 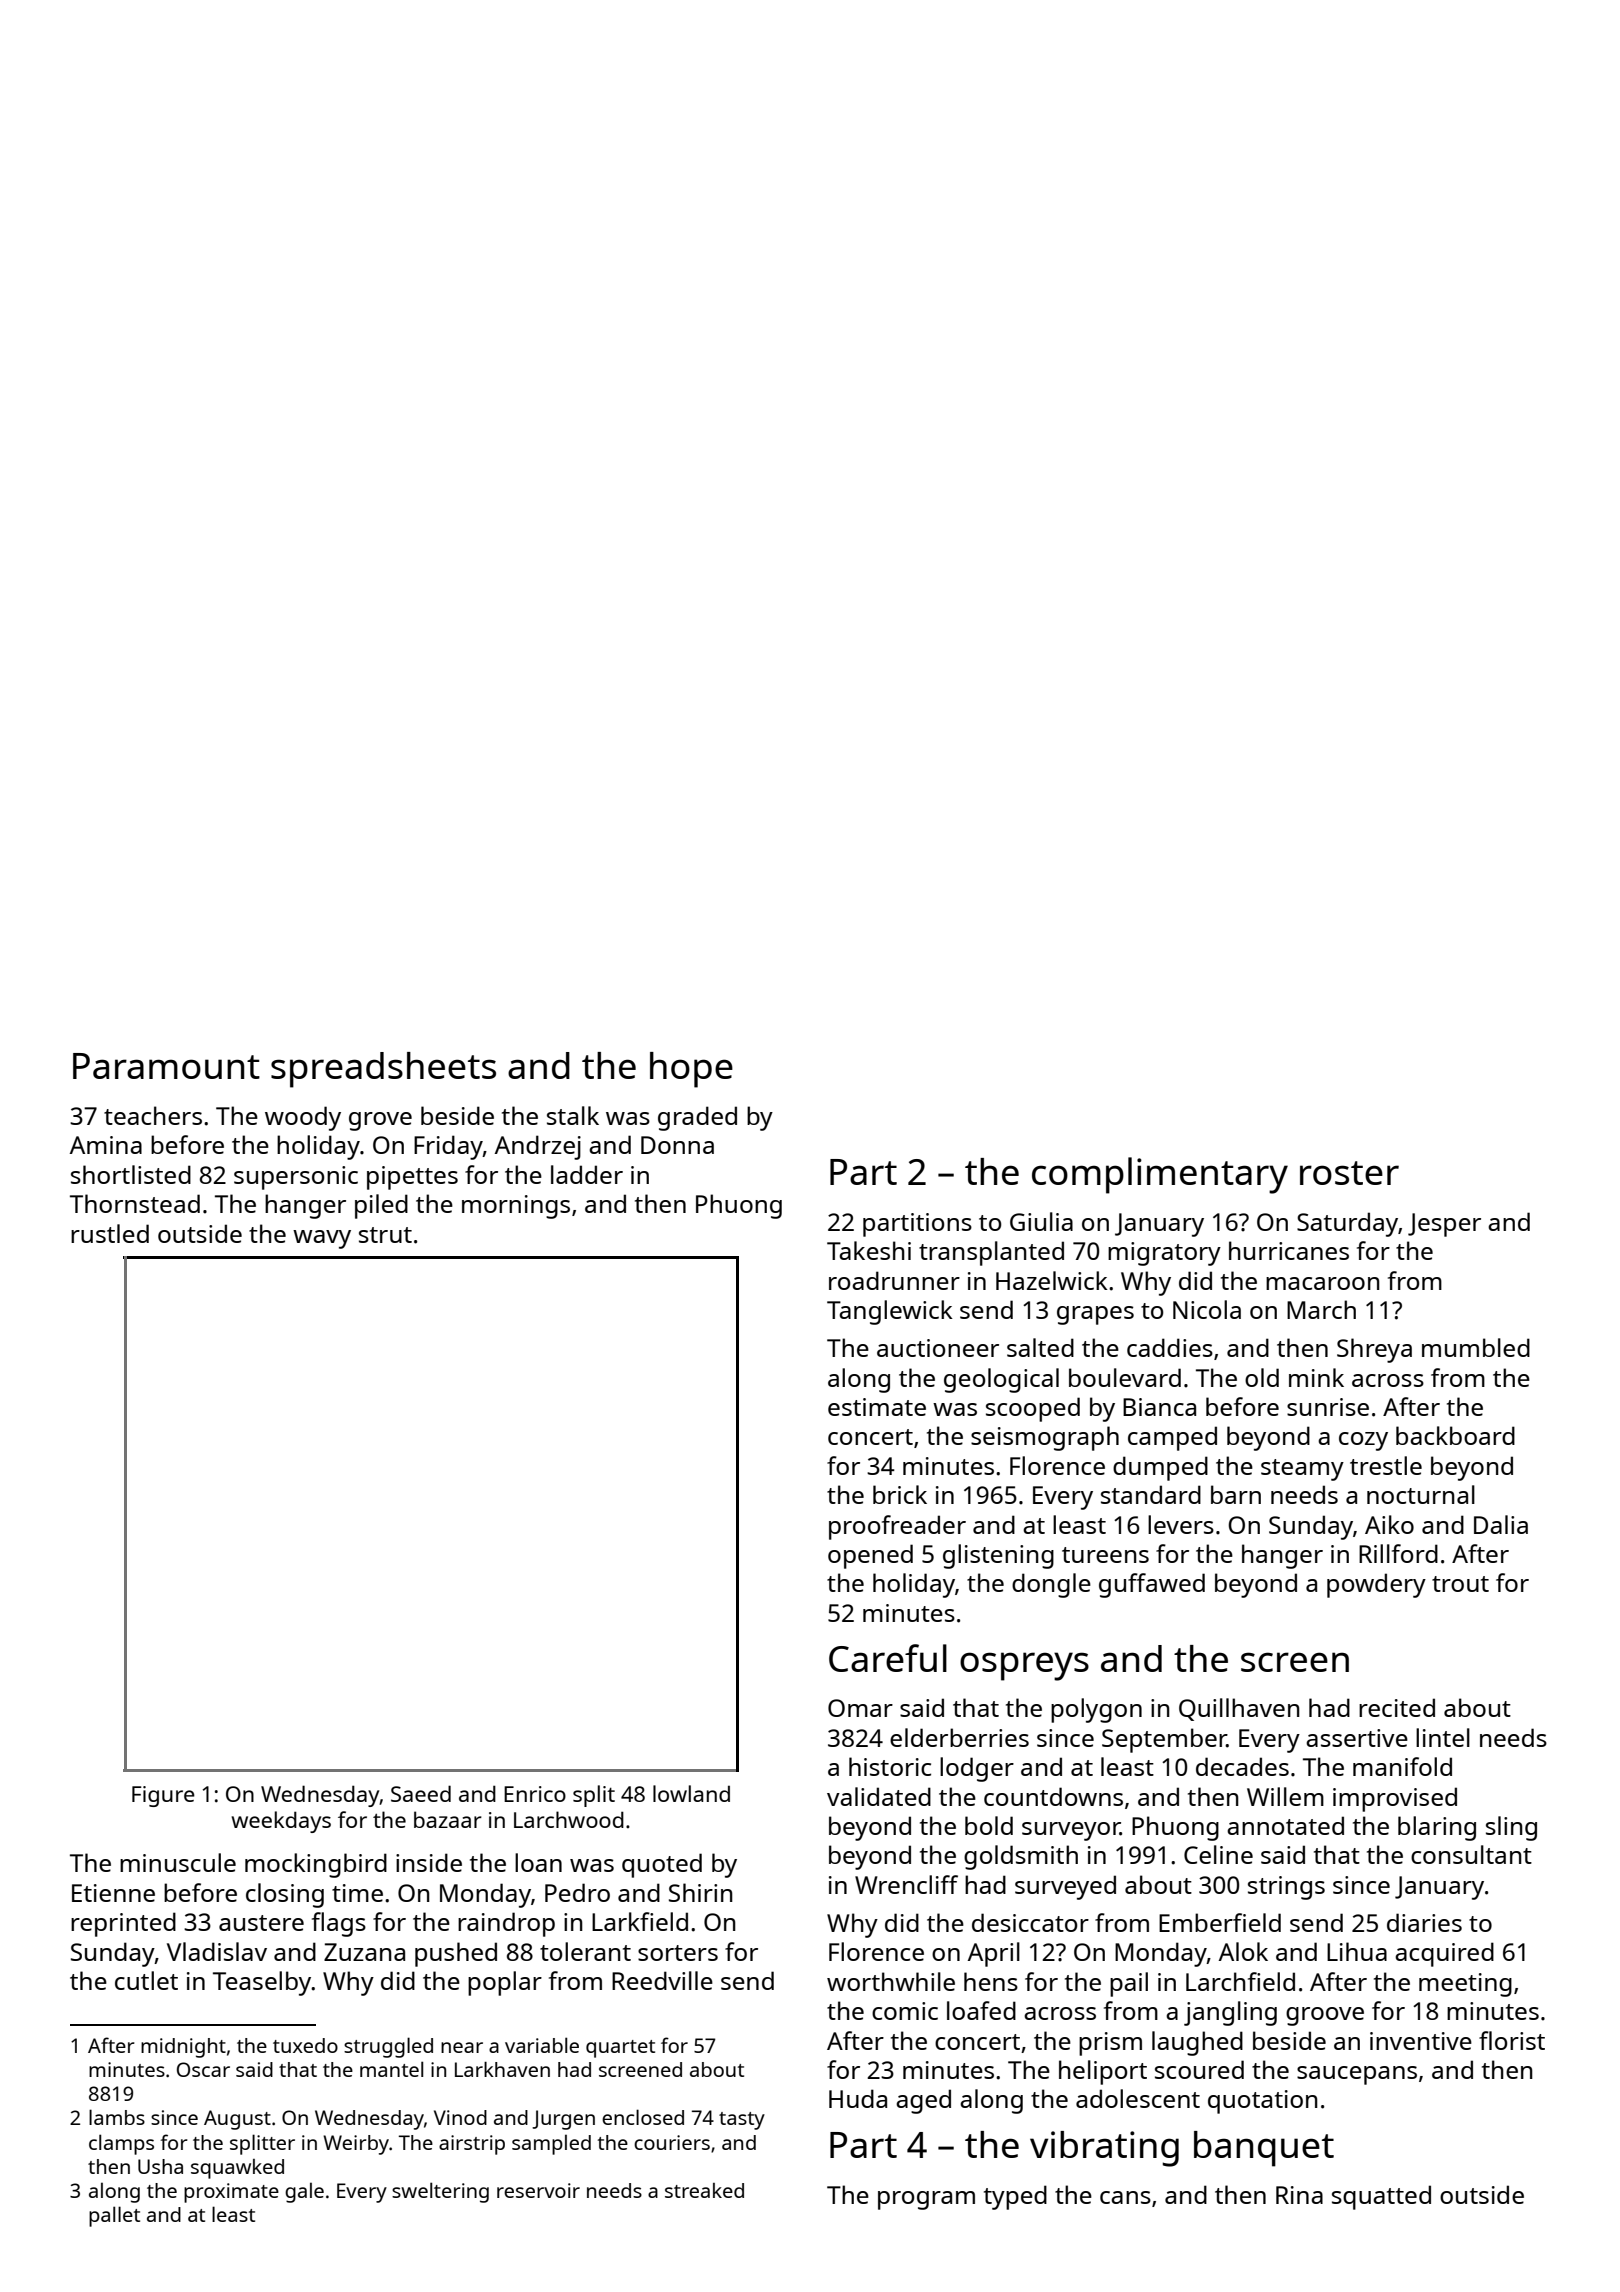 I want to click on Etienne, so click(x=113, y=1893).
